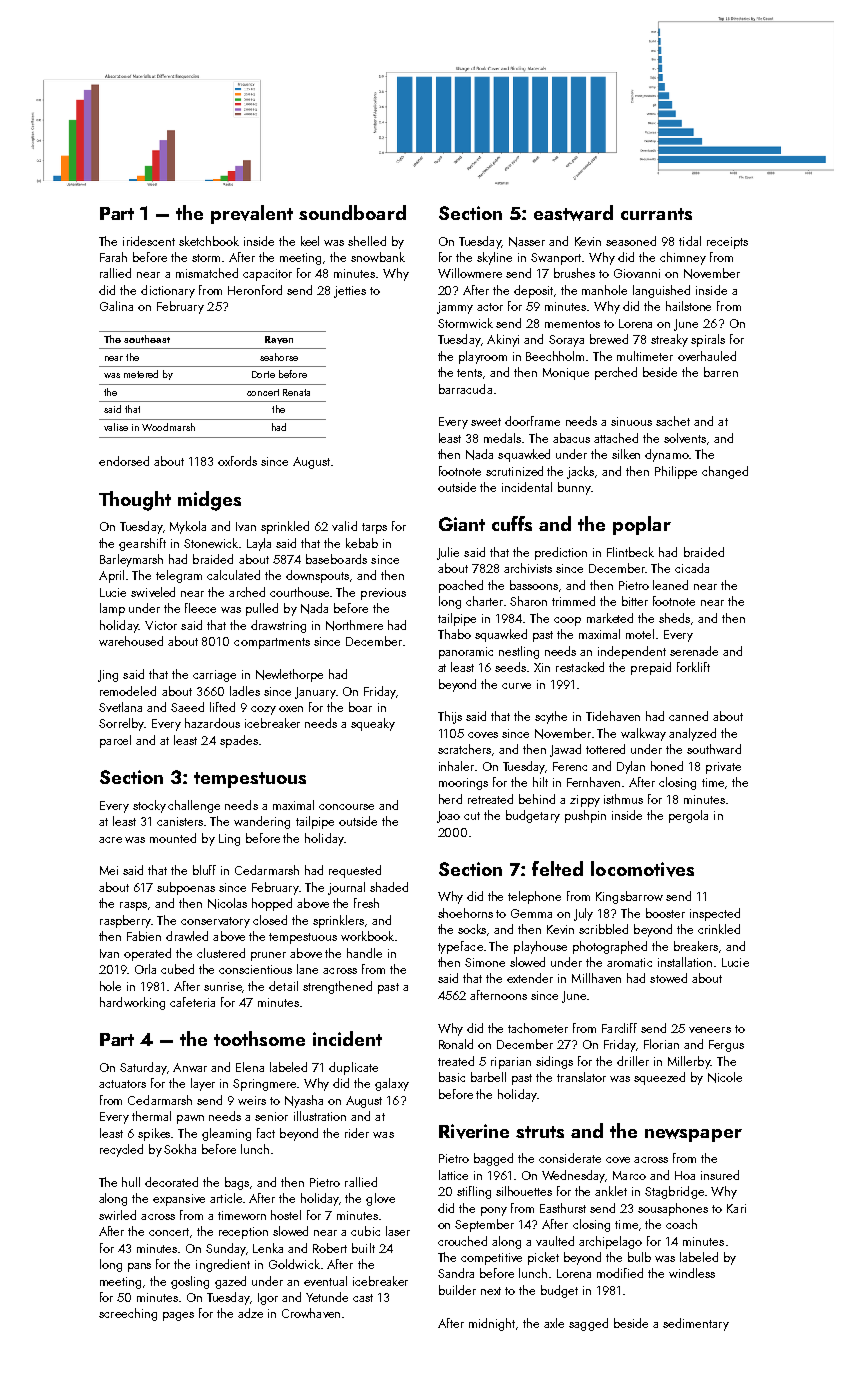  I want to click on screeching, so click(128, 1314).
